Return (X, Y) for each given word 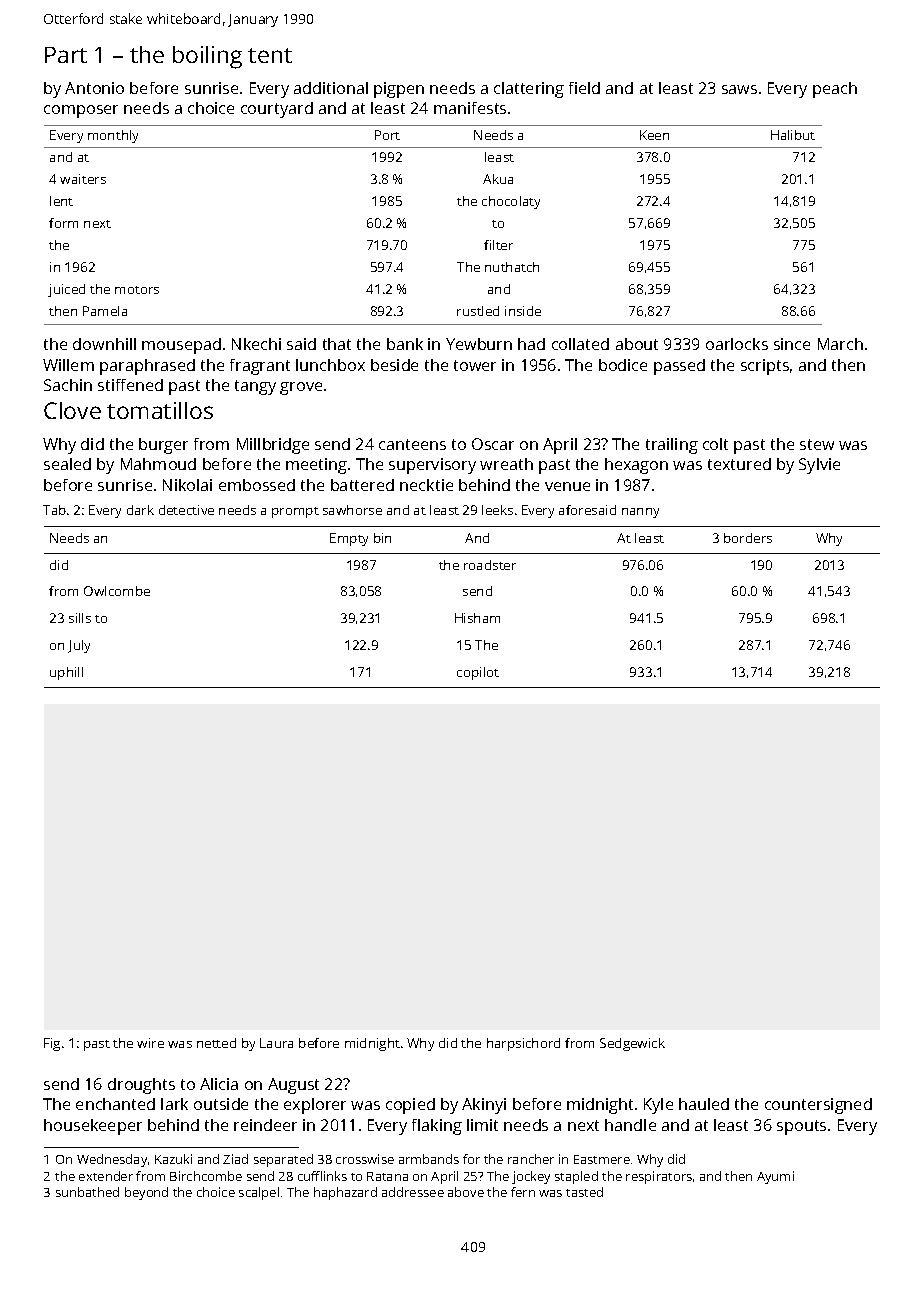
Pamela (105, 311)
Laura (276, 1043)
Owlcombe (117, 591)
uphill (66, 673)
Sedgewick (632, 1044)
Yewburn (479, 344)
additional (331, 88)
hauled (704, 1104)
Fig (52, 1044)
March (840, 344)
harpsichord (523, 1044)
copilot (478, 673)
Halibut (793, 135)
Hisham (477, 618)
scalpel (259, 1193)
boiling (207, 57)
